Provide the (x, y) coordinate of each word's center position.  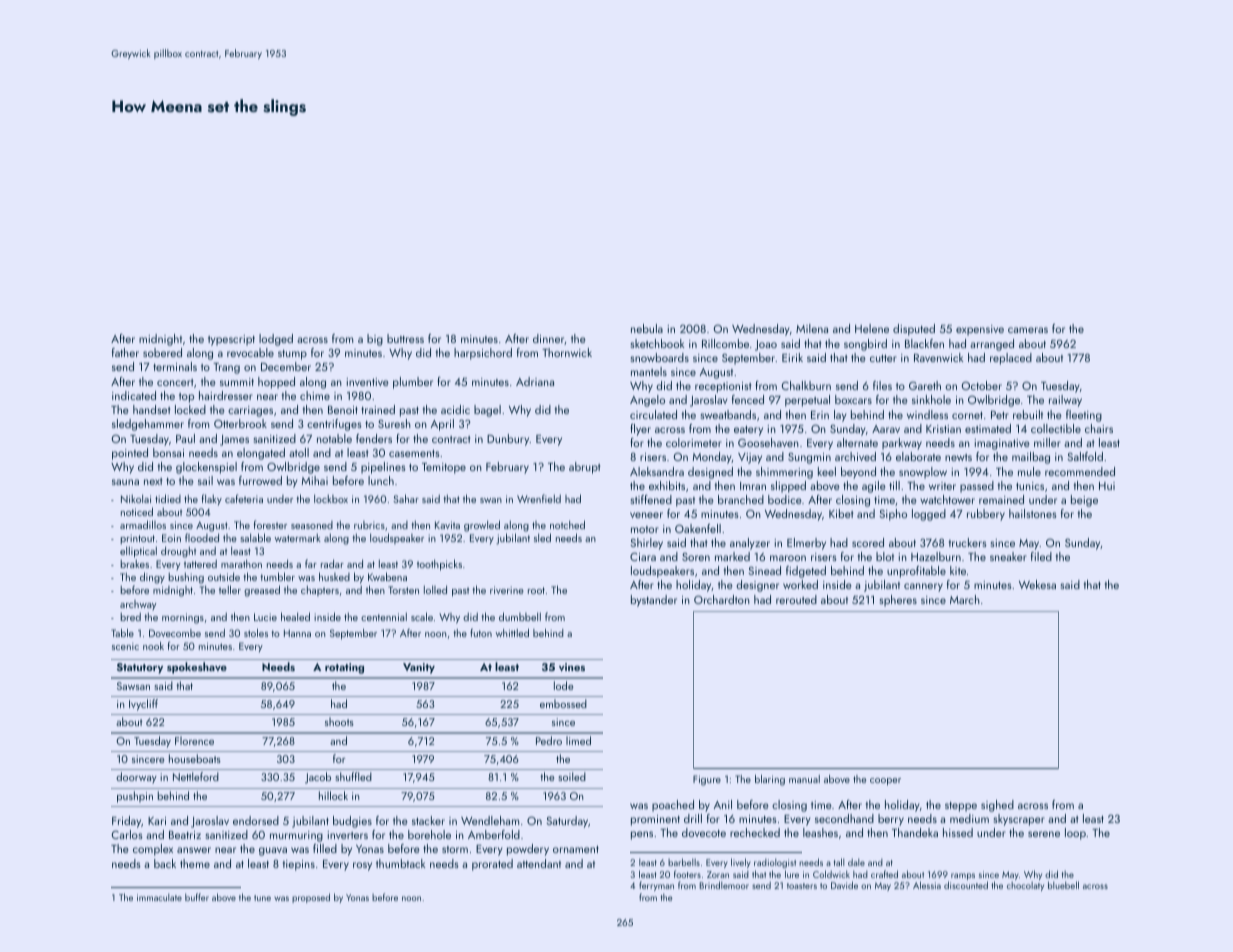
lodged (276, 340)
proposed (311, 898)
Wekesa (1037, 584)
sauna (125, 482)
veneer (646, 515)
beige (1084, 501)
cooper (885, 782)
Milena (812, 328)
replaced (1011, 359)
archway (138, 605)
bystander (654, 601)
